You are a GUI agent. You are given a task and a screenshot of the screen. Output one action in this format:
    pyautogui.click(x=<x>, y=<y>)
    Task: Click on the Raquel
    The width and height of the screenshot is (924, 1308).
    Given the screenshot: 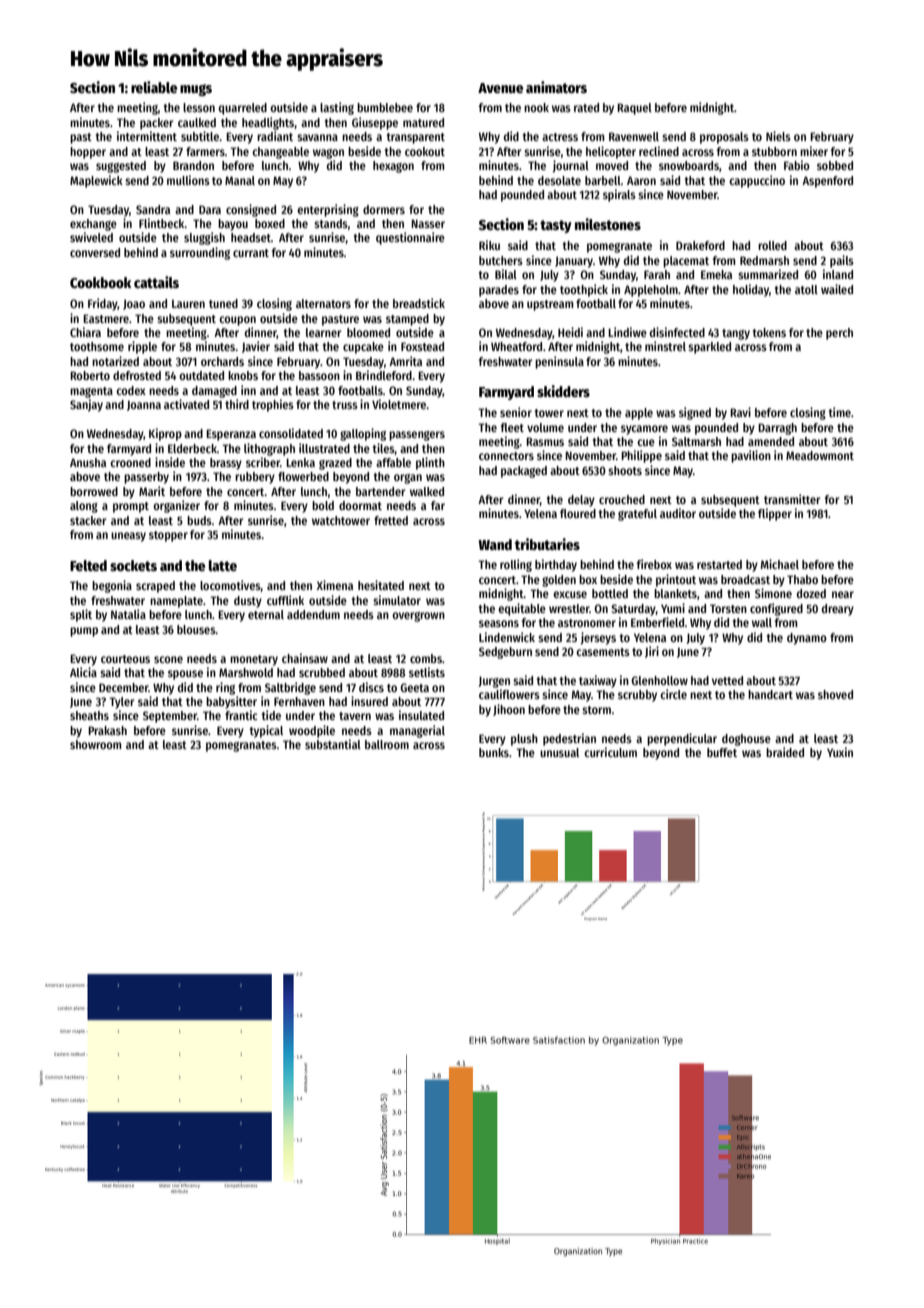 What is the action you would take?
    pyautogui.click(x=634, y=109)
